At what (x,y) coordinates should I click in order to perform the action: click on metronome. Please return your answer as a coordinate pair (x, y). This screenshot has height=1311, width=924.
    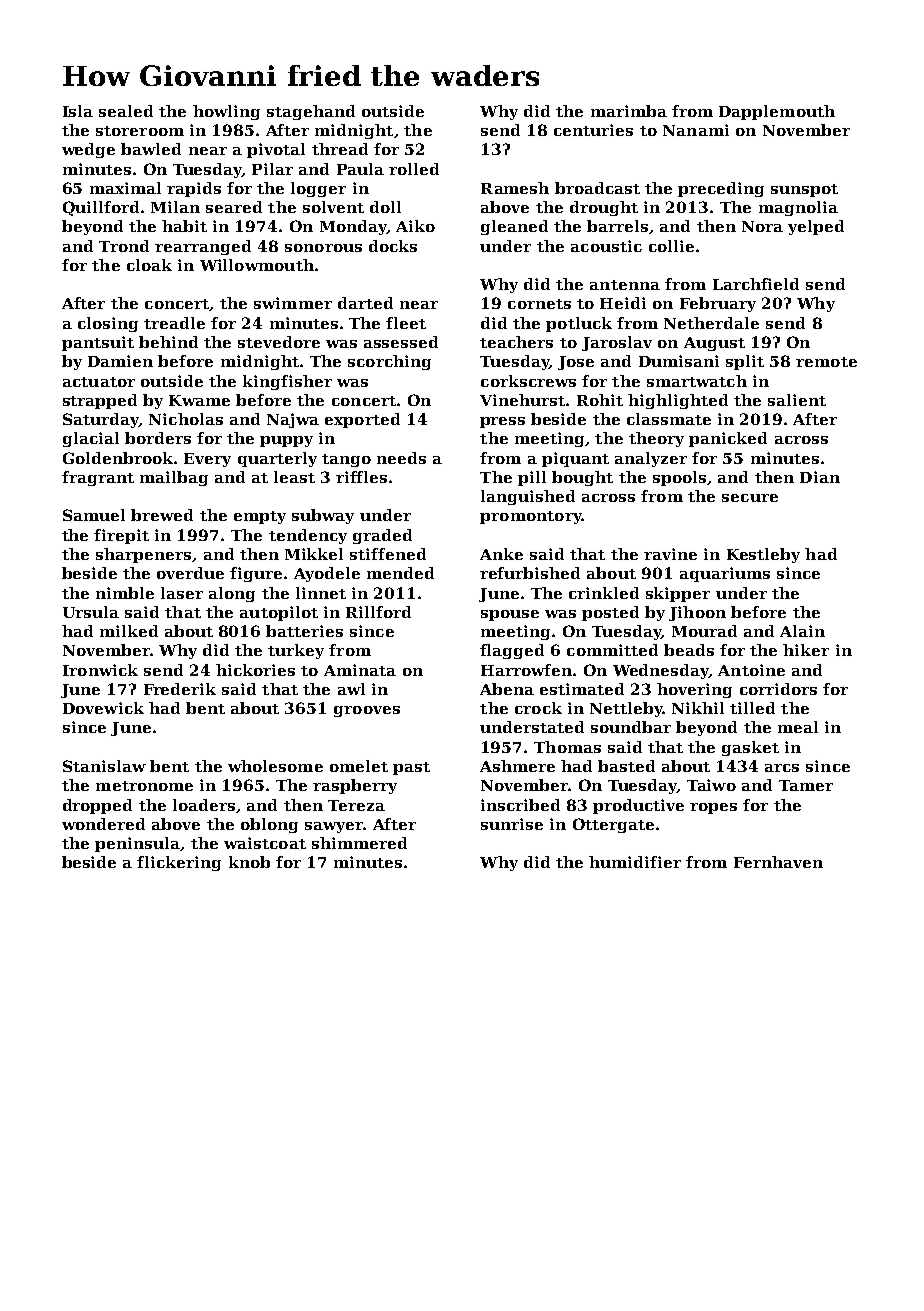
    Looking at the image, I should click on (144, 786).
